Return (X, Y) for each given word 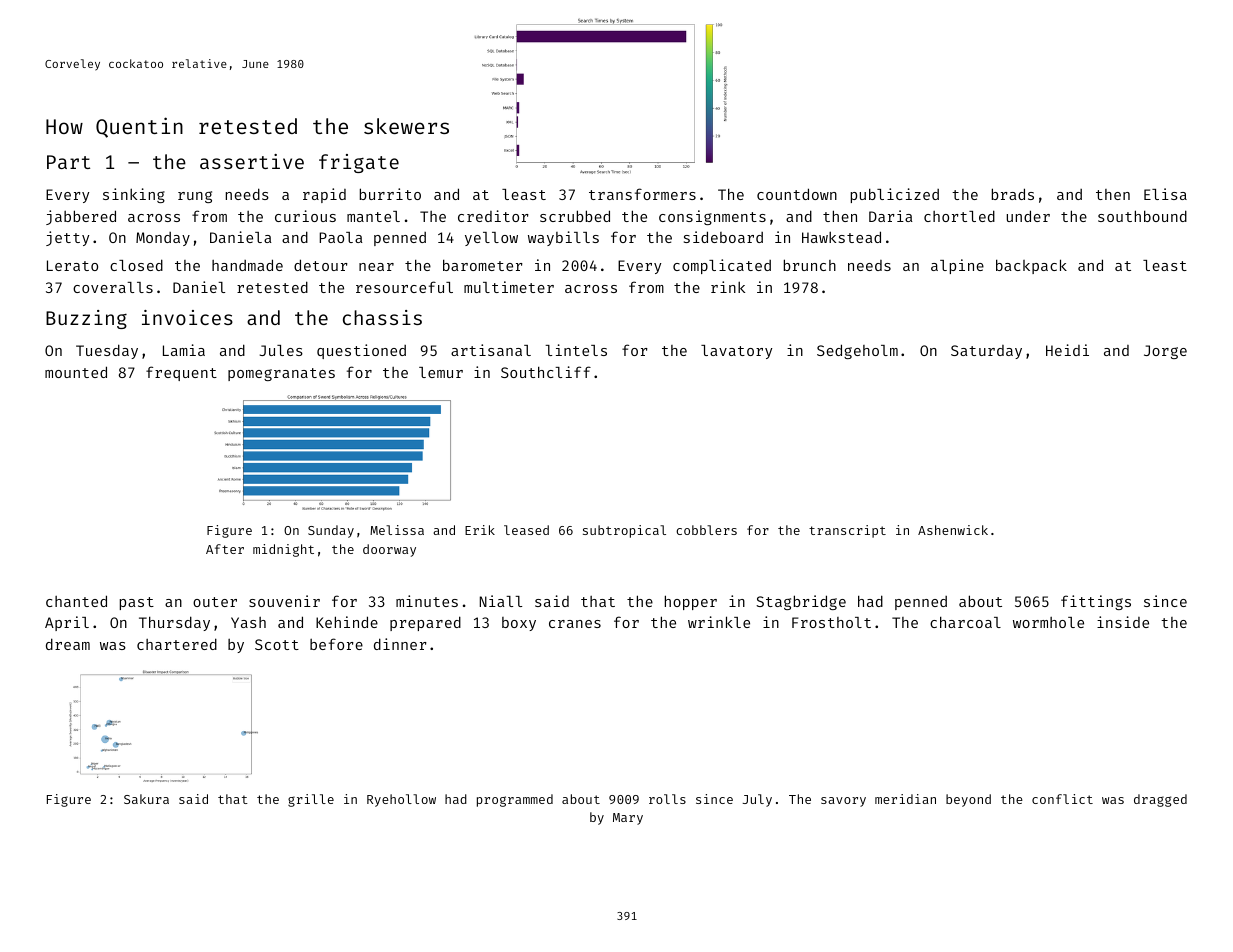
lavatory (736, 352)
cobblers (706, 530)
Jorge (1165, 352)
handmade (247, 265)
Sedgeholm (857, 351)
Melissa (397, 530)
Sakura (146, 799)
